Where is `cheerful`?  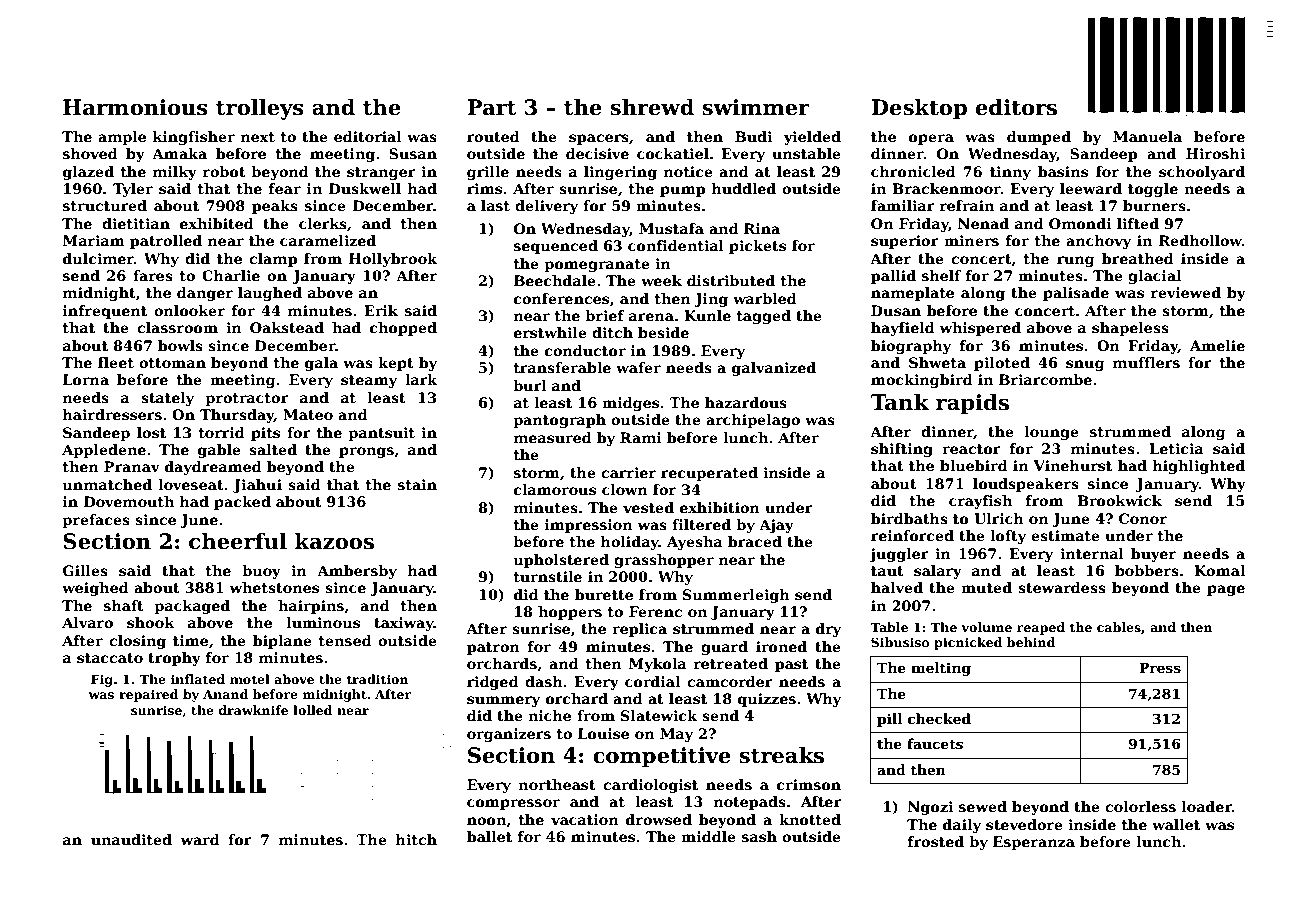 cheerful is located at coordinates (238, 541).
